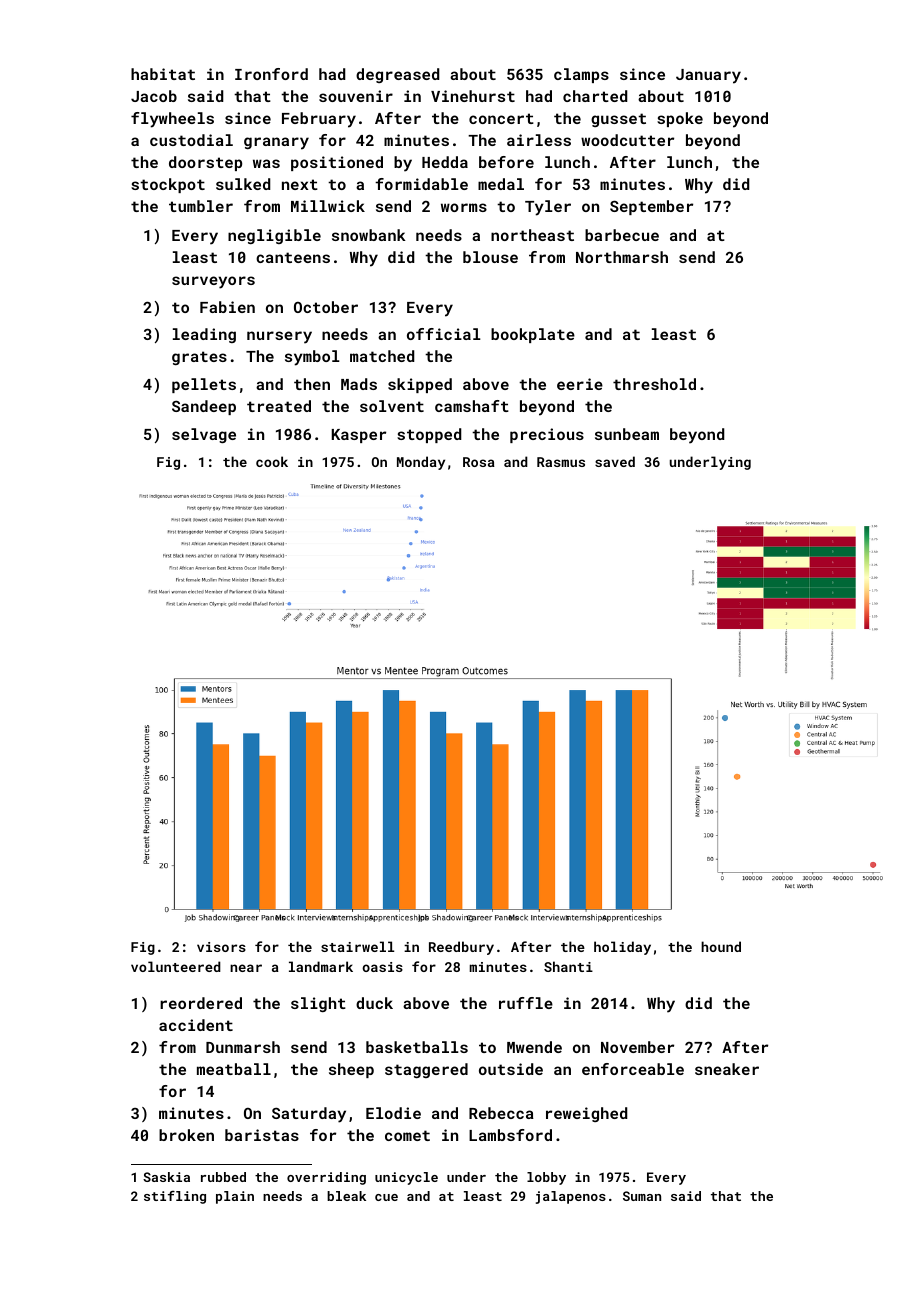 The image size is (908, 1316). Describe the element at coordinates (154, 96) in the screenshot. I see `Jacob` at that location.
